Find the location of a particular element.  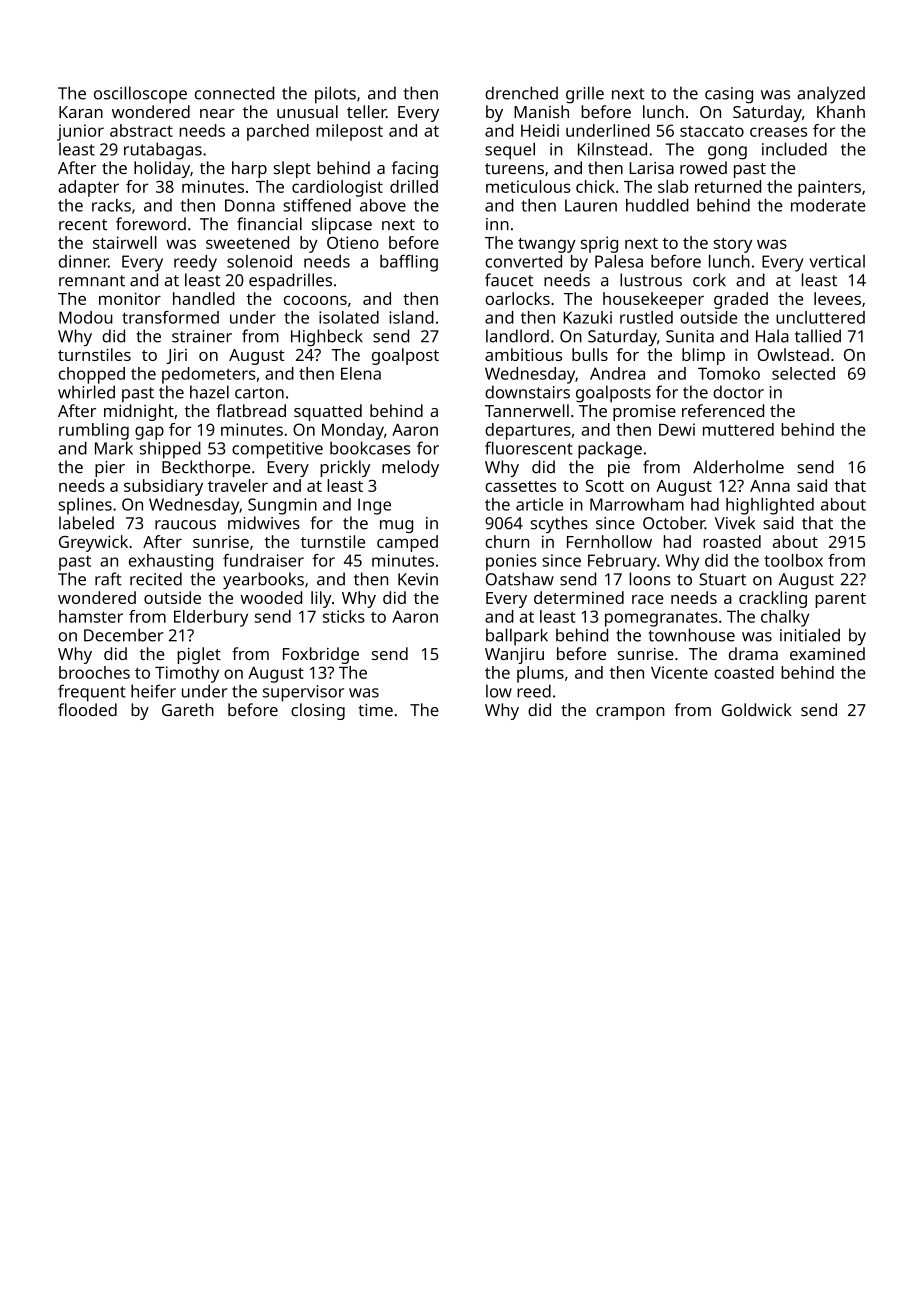

Andrea is located at coordinates (617, 373).
